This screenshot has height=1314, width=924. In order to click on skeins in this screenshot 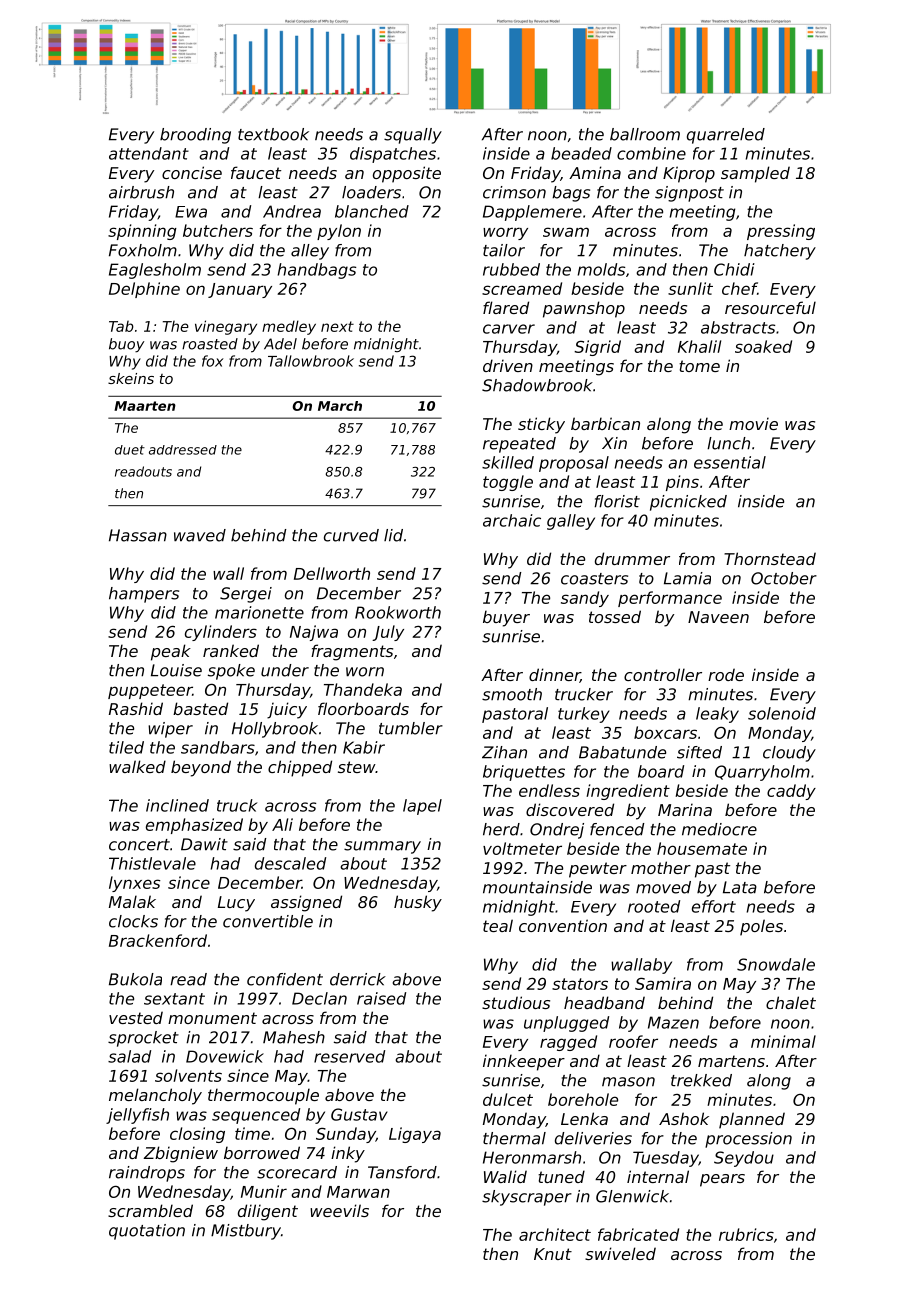, I will do `click(131, 378)`.
